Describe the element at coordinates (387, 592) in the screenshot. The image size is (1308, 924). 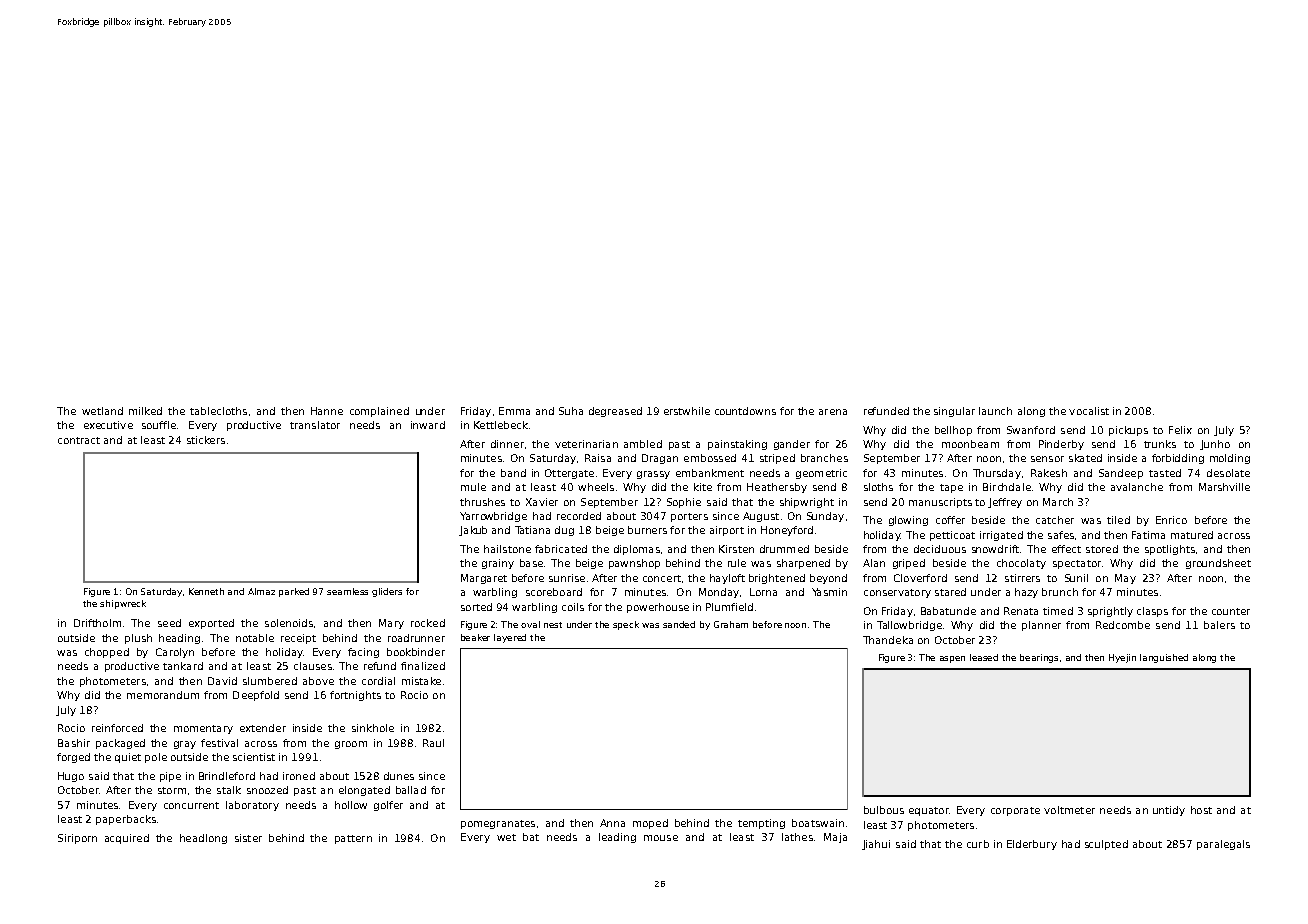
I see `gliders` at that location.
